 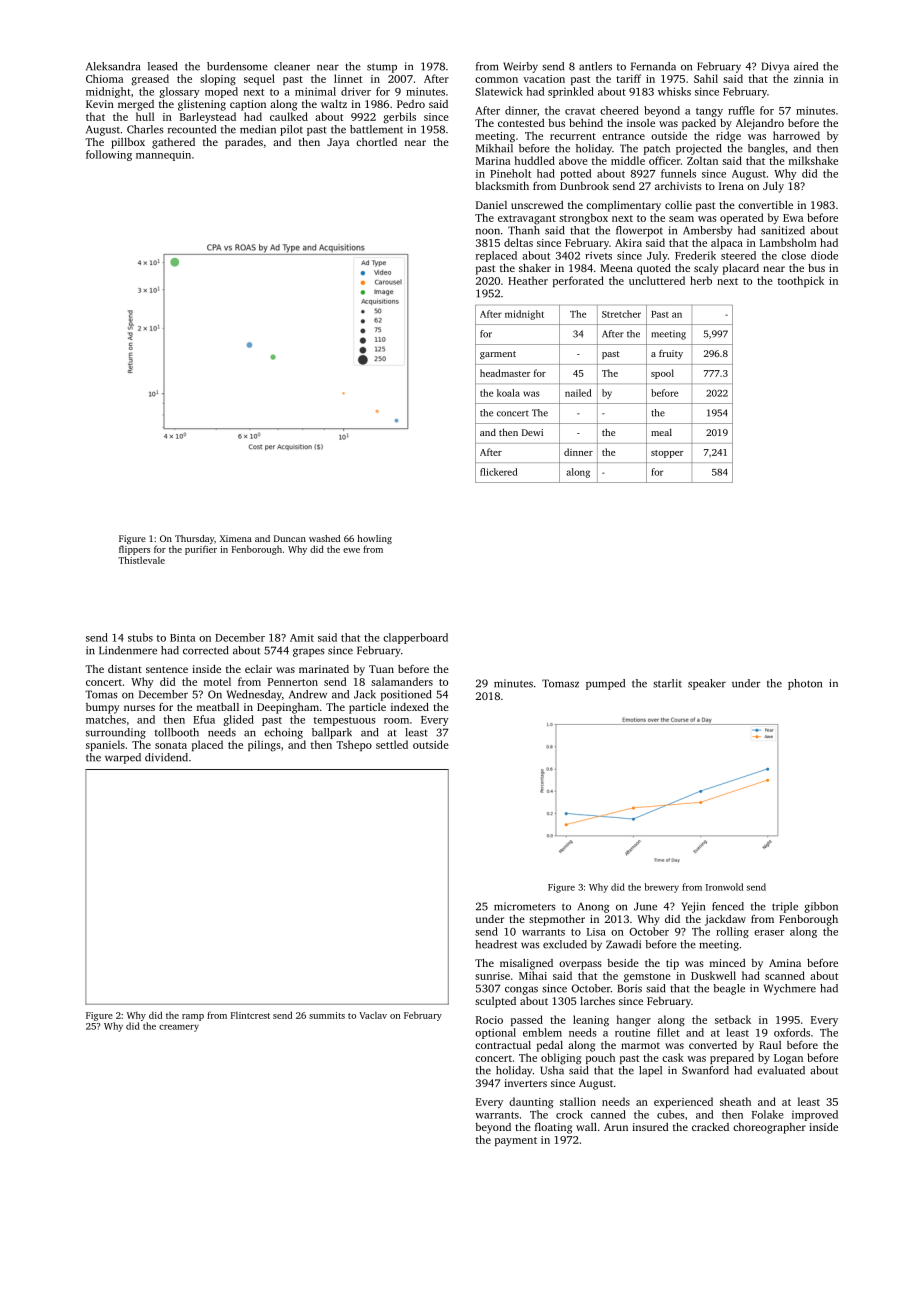 I want to click on creamery, so click(x=179, y=1028).
